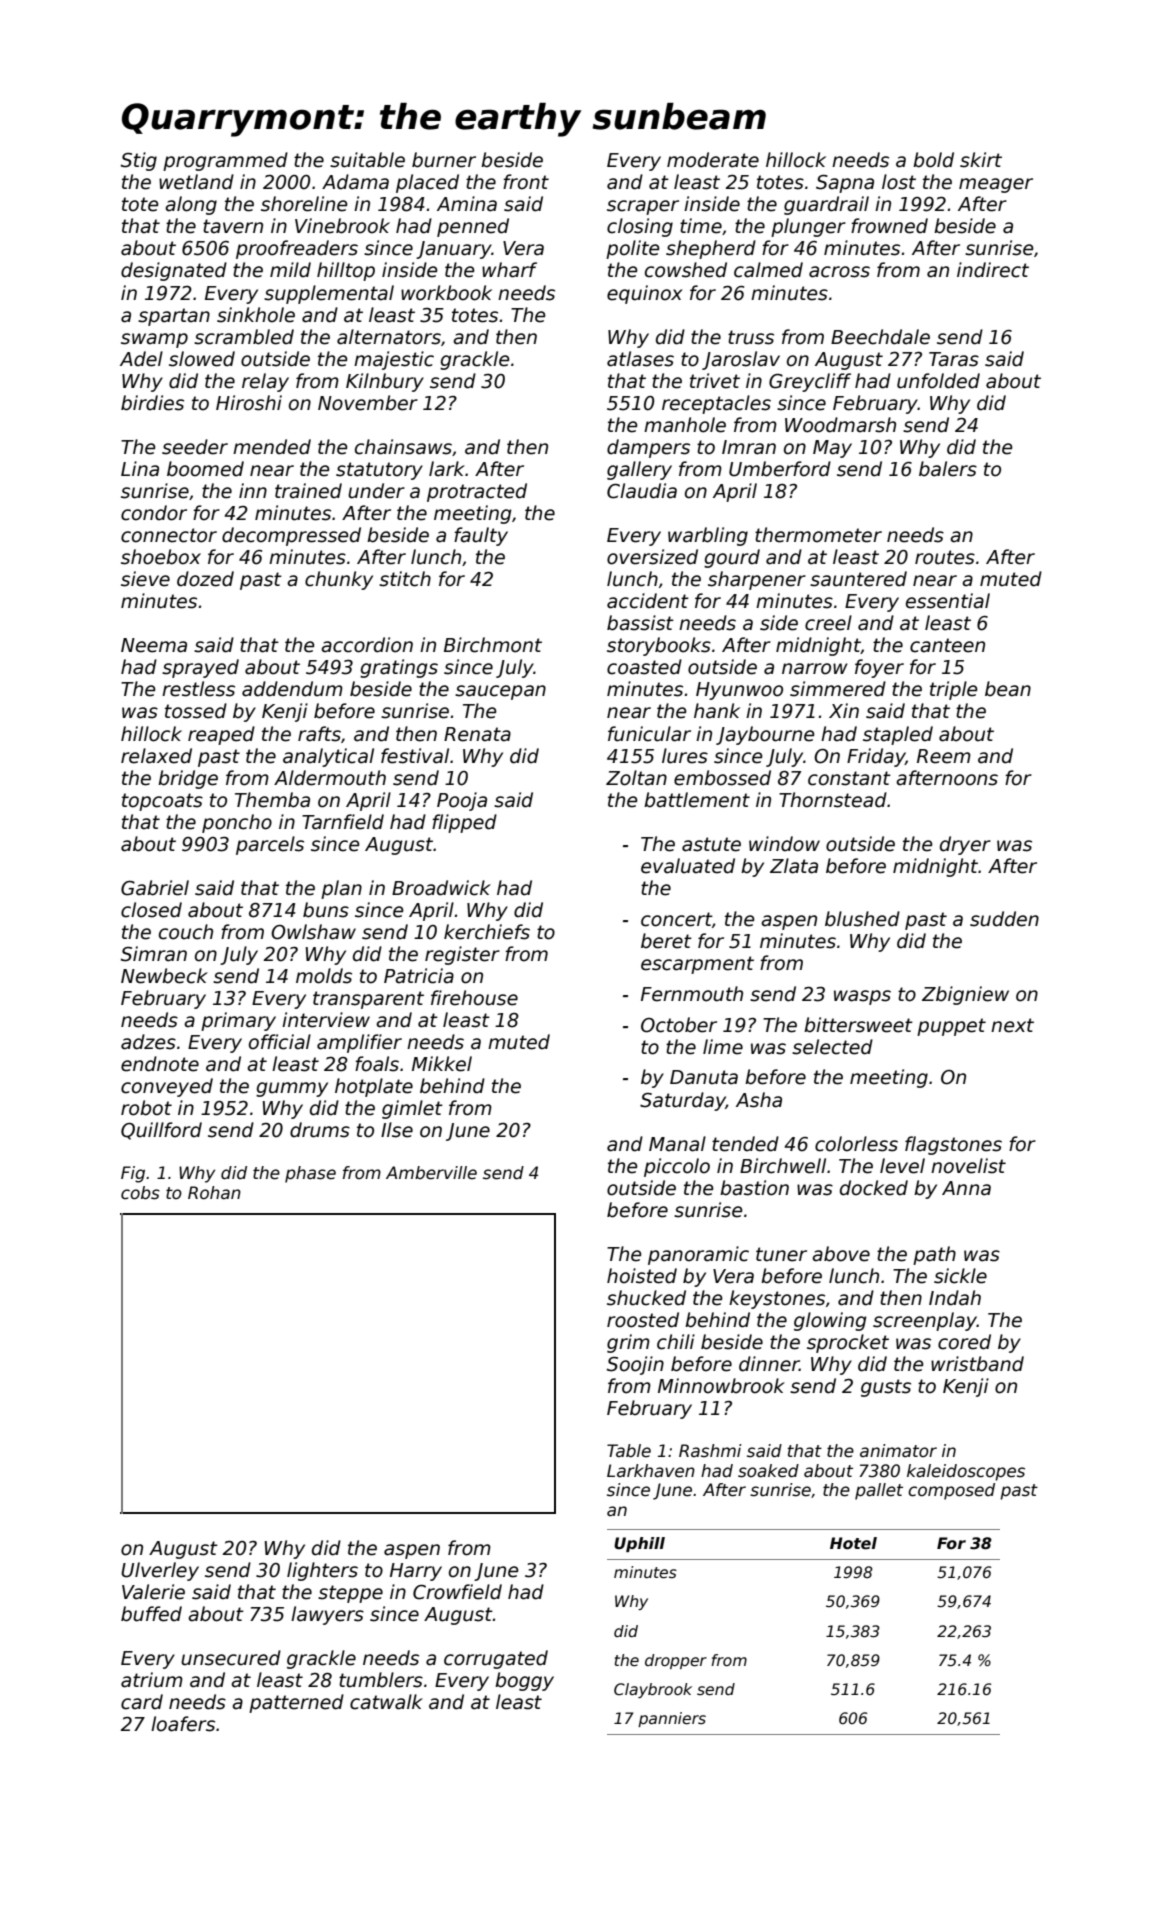  Describe the element at coordinates (386, 1702) in the screenshot. I see `catwalk` at that location.
